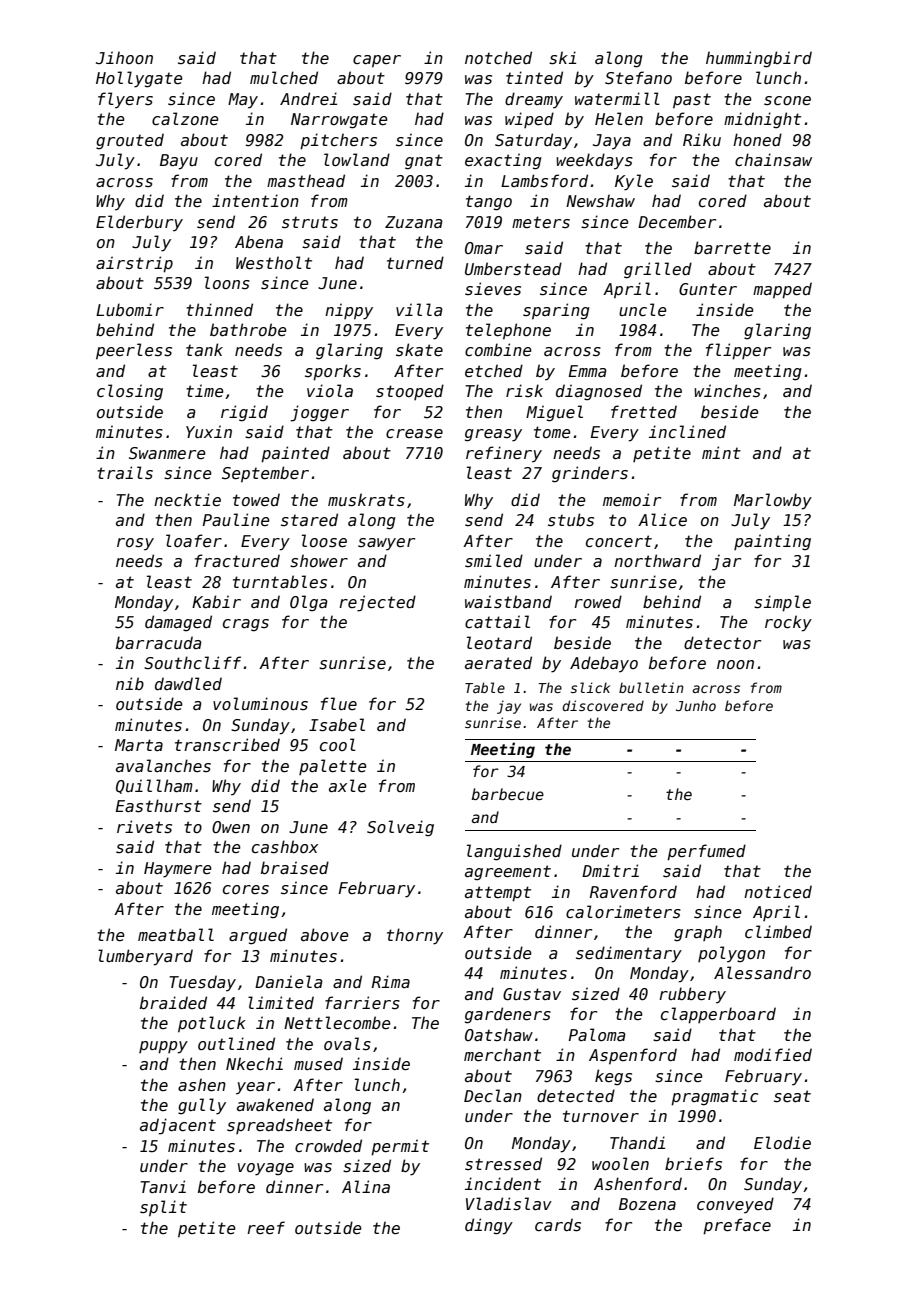  I want to click on hummingbird, so click(759, 59).
